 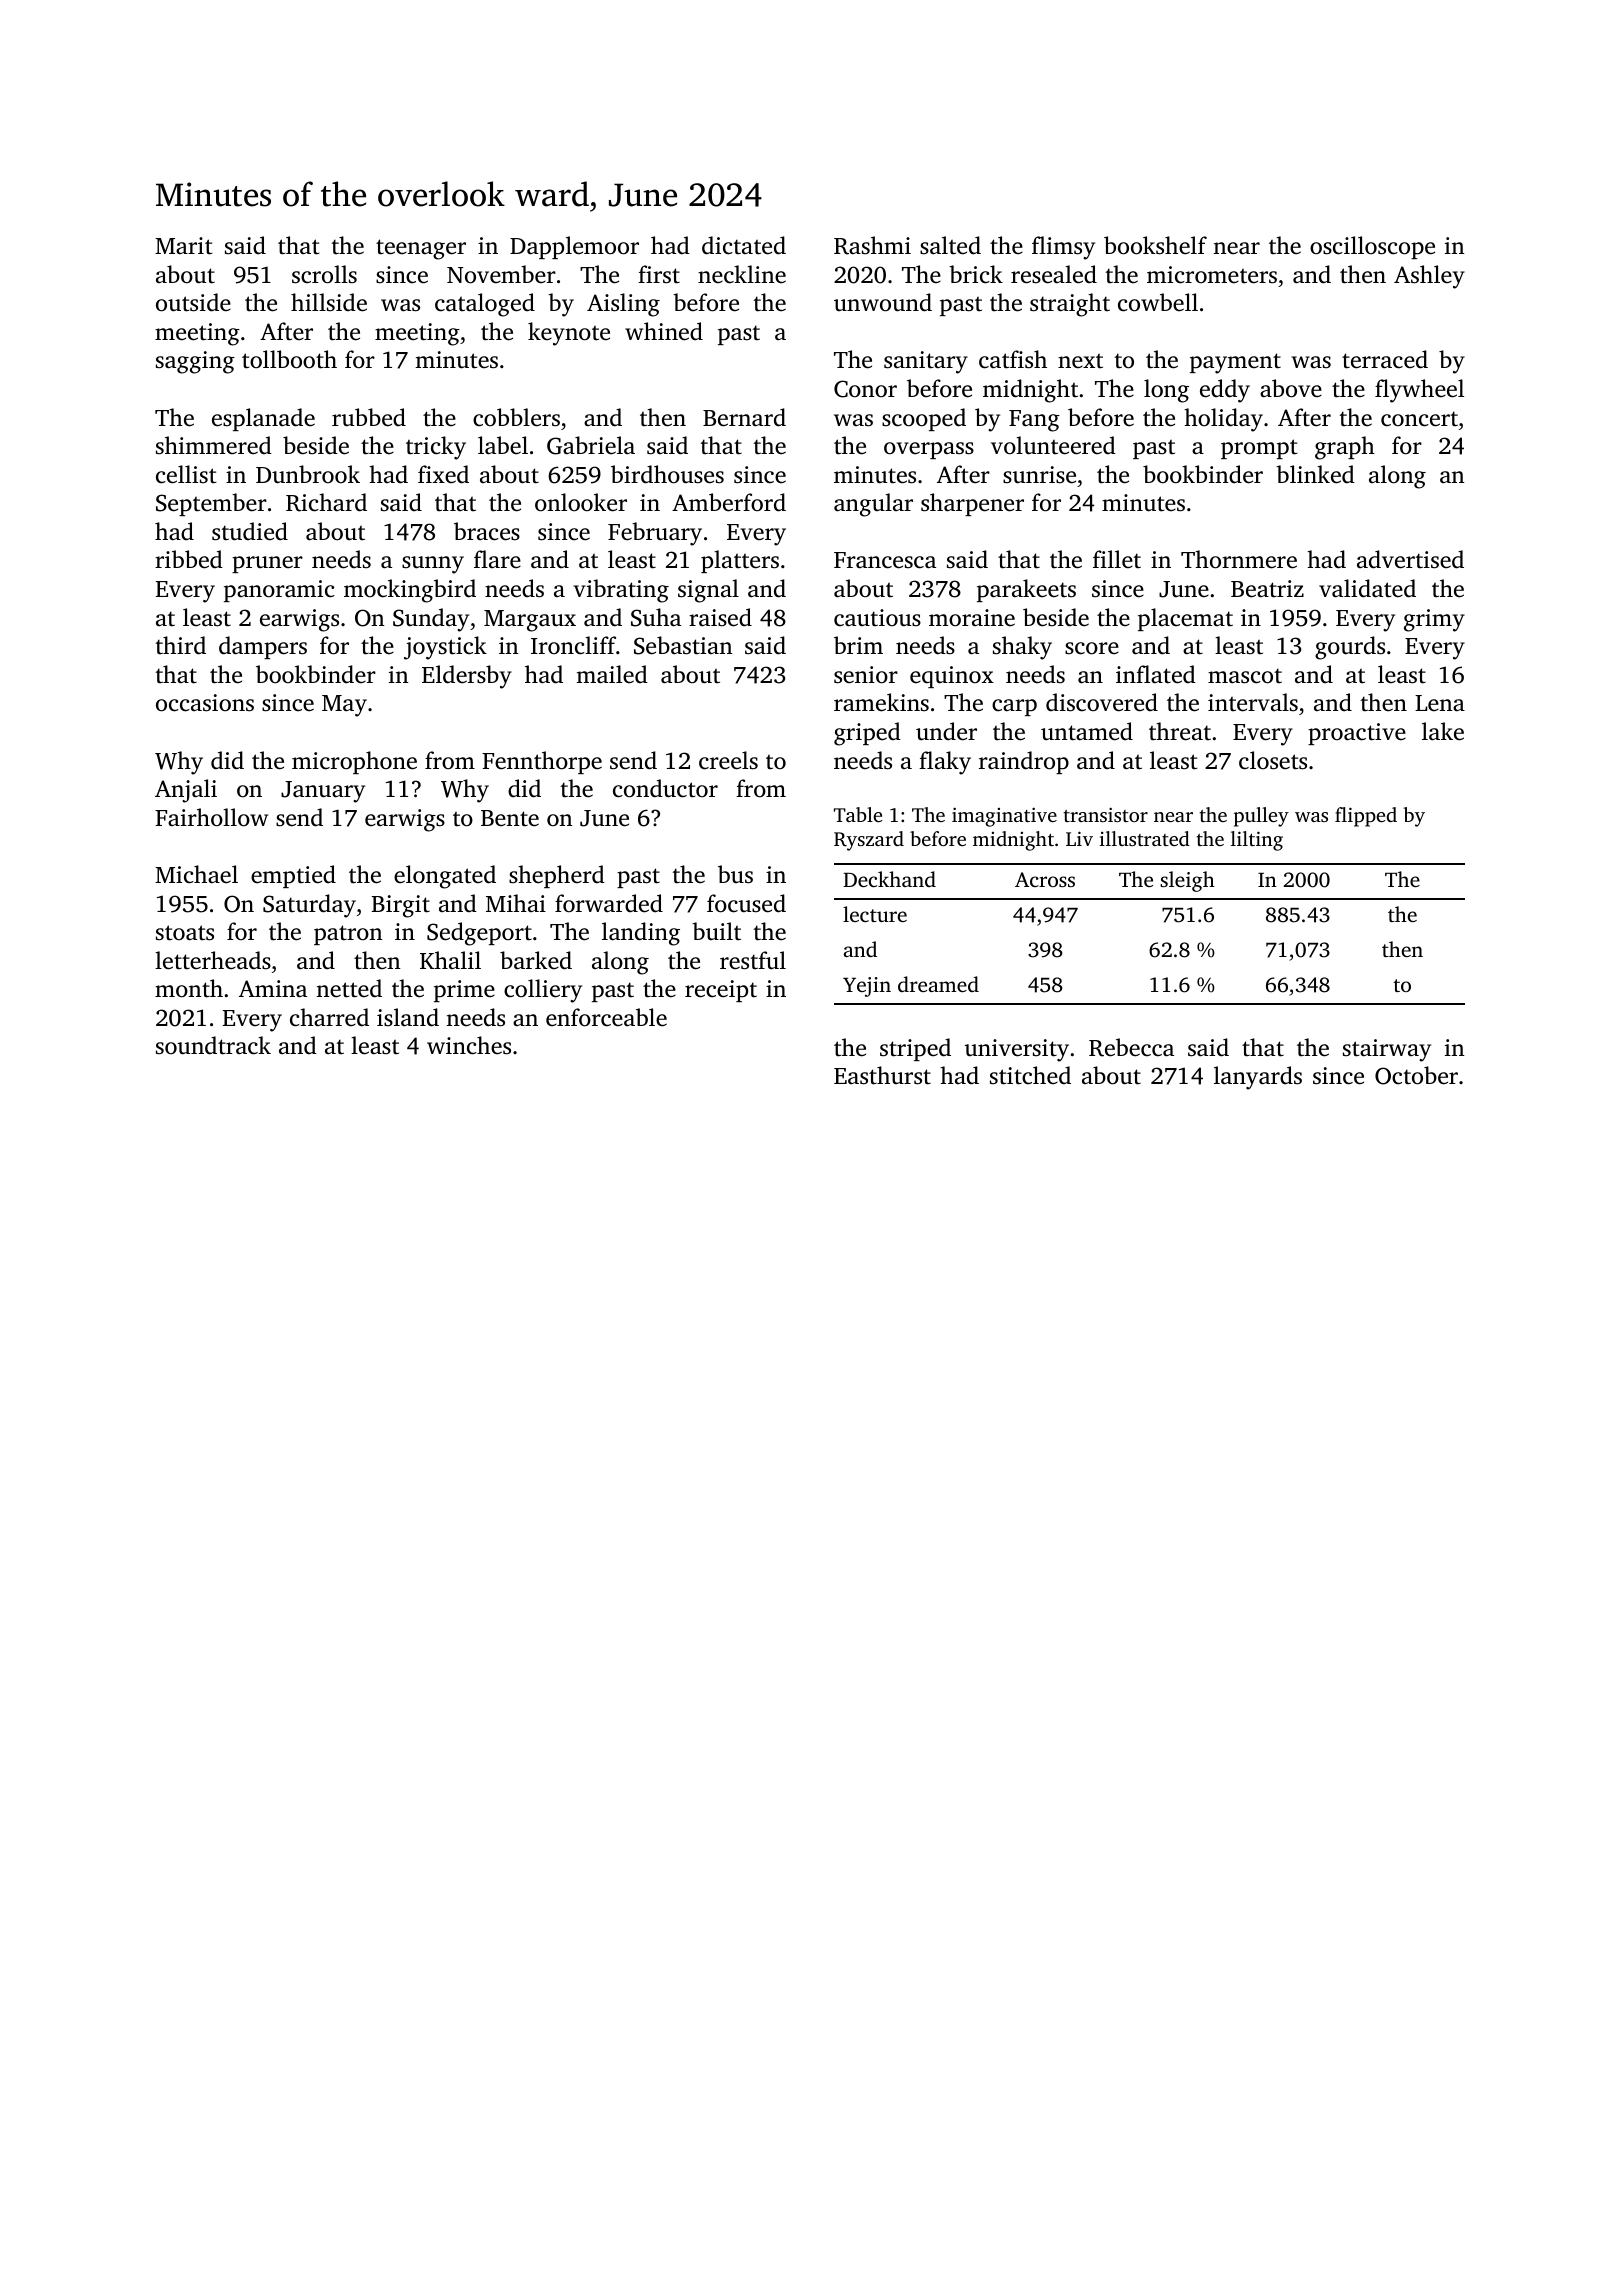 What do you see at coordinates (1024, 762) in the image?
I see `raindrop` at bounding box center [1024, 762].
